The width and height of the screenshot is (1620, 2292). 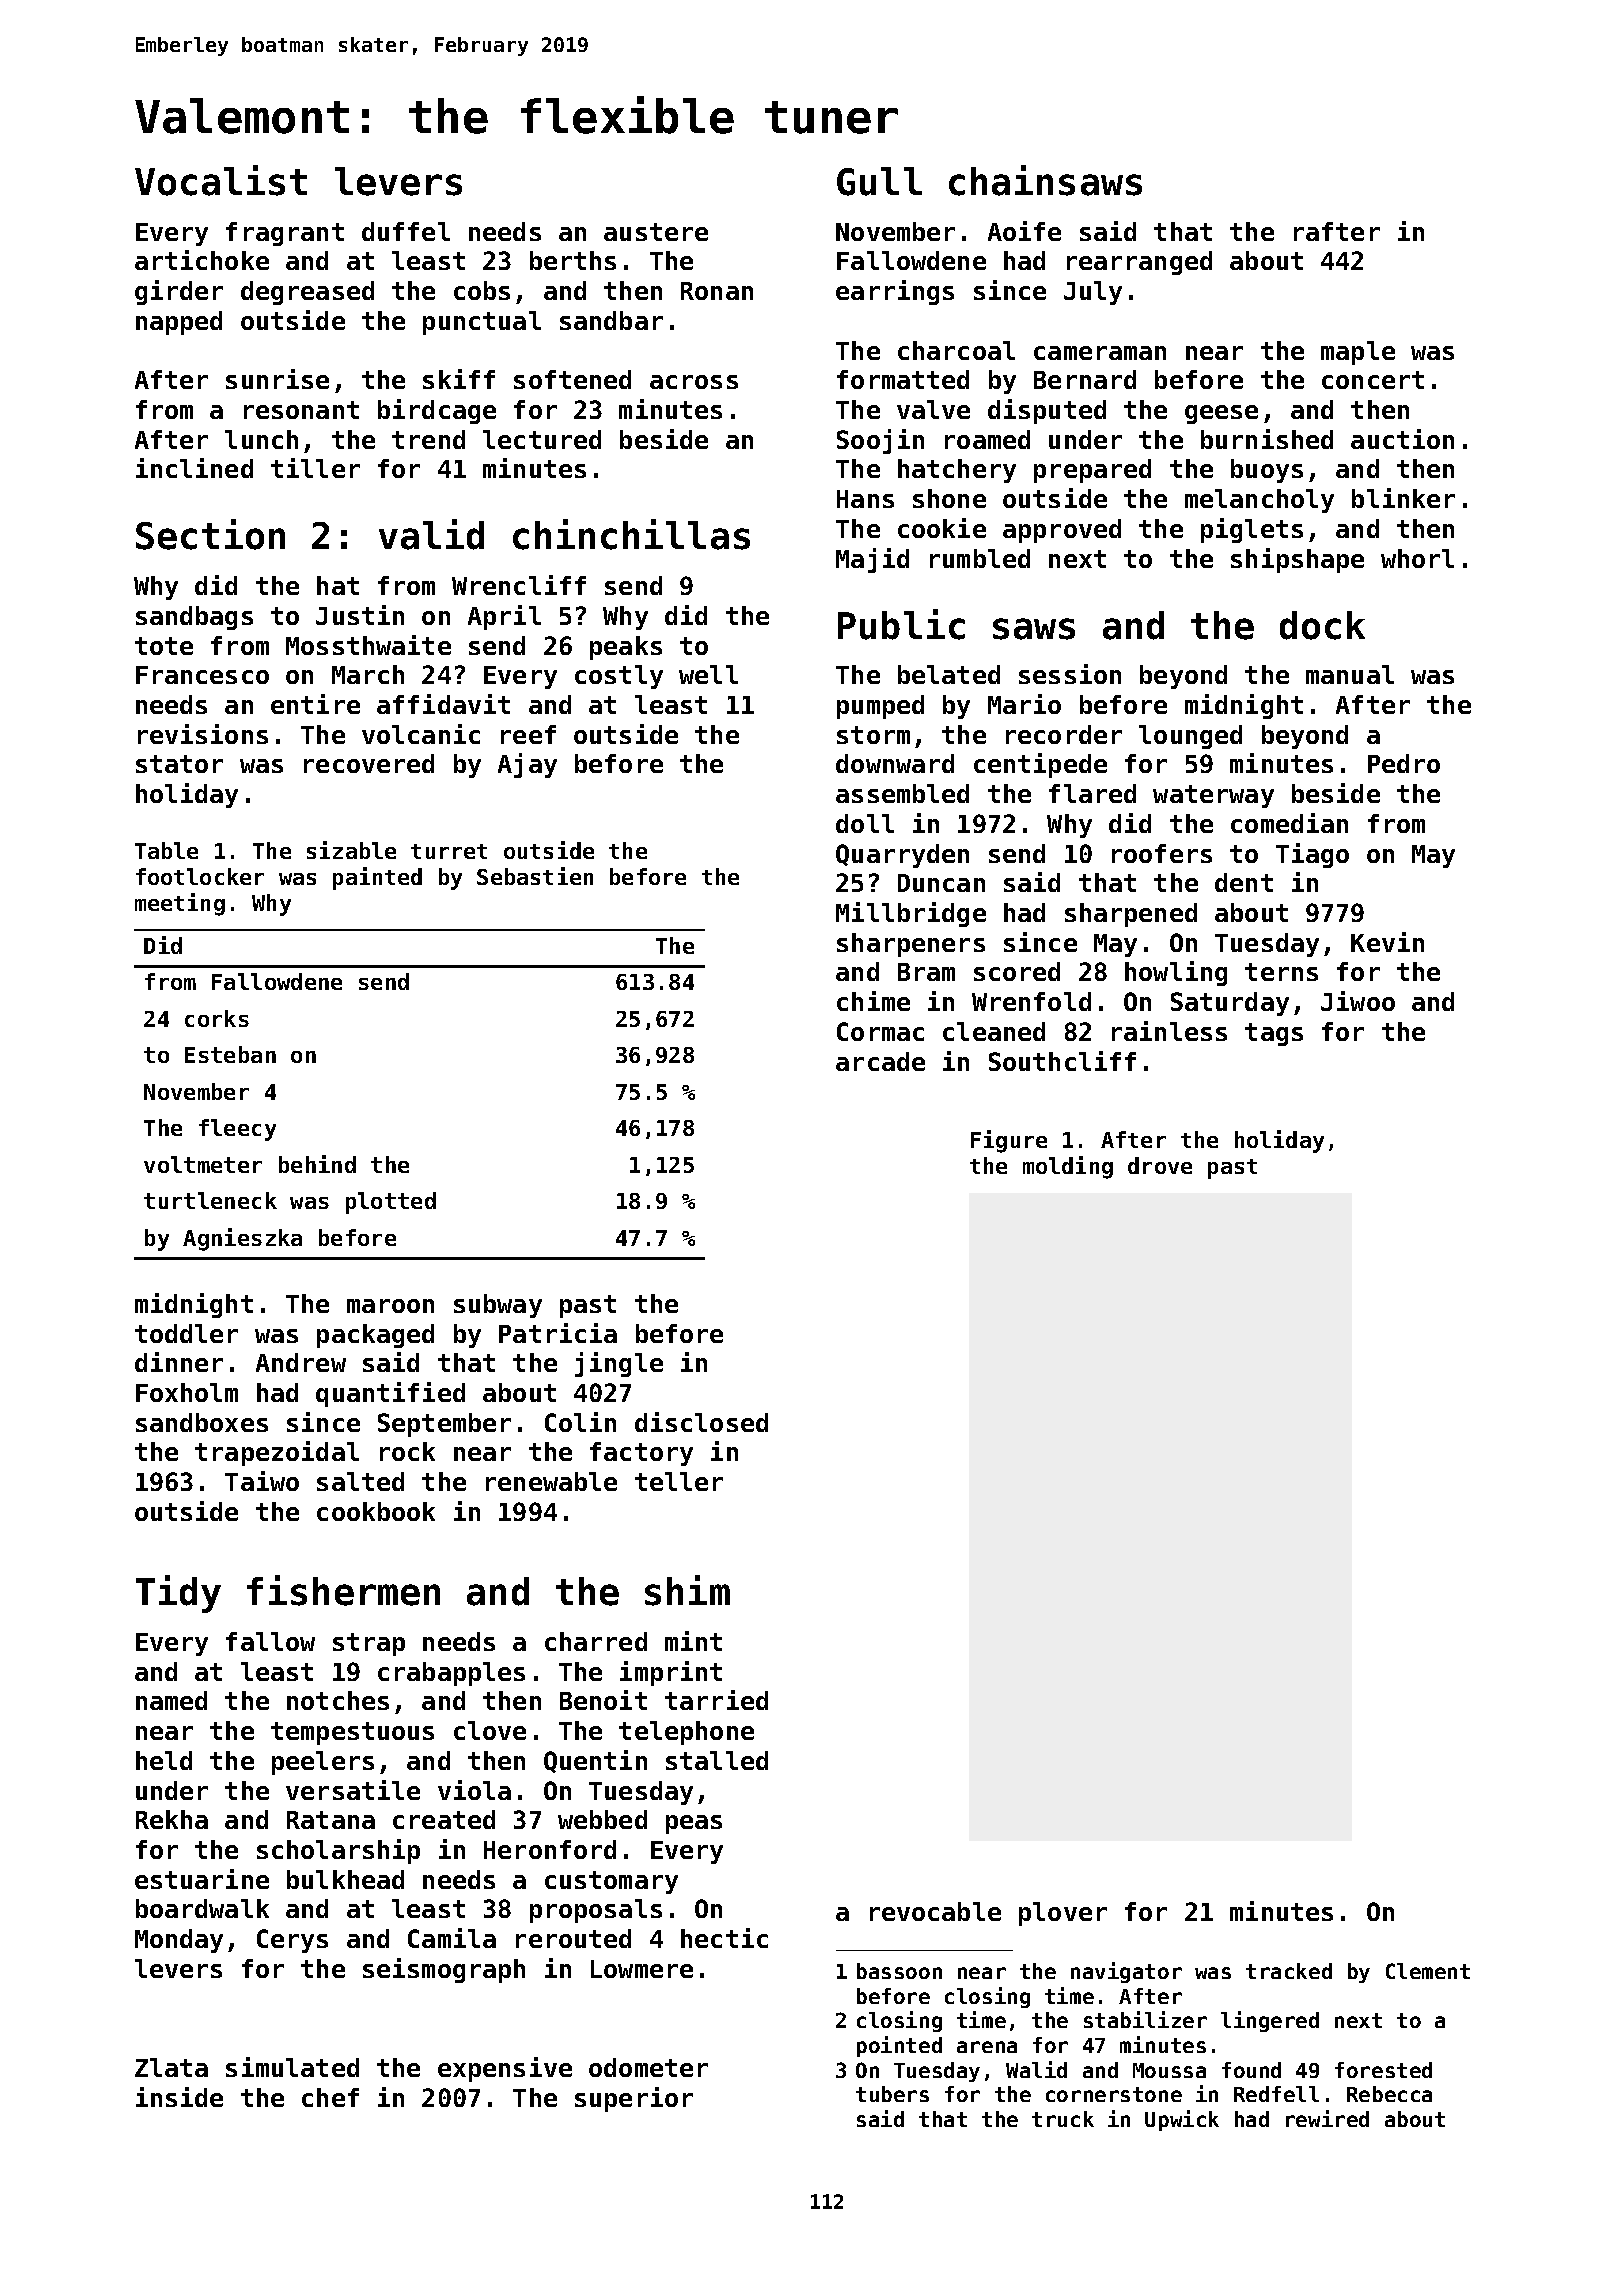 What do you see at coordinates (558, 1333) in the screenshot?
I see `Patricia` at bounding box center [558, 1333].
